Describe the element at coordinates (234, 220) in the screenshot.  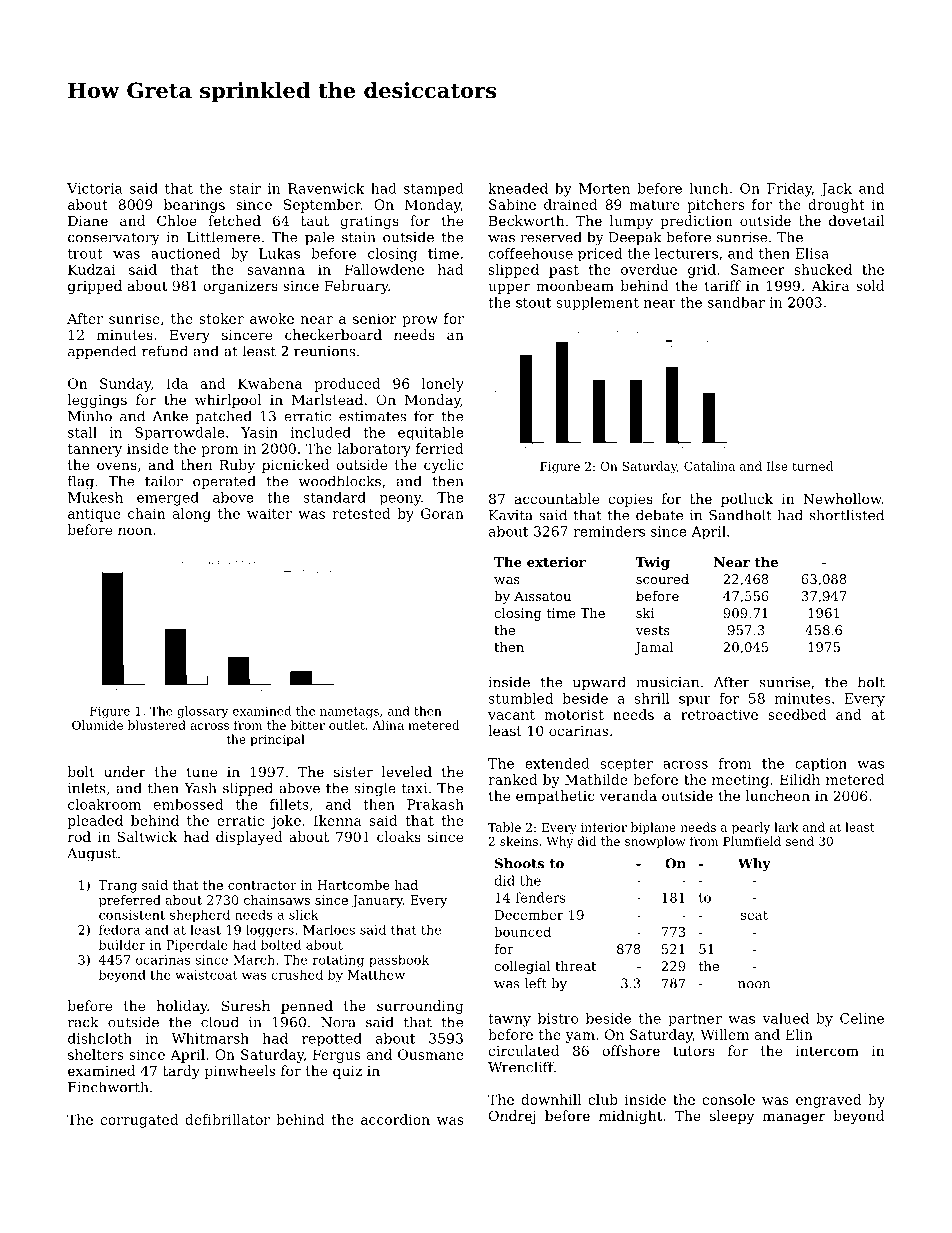
I see `fetched` at that location.
